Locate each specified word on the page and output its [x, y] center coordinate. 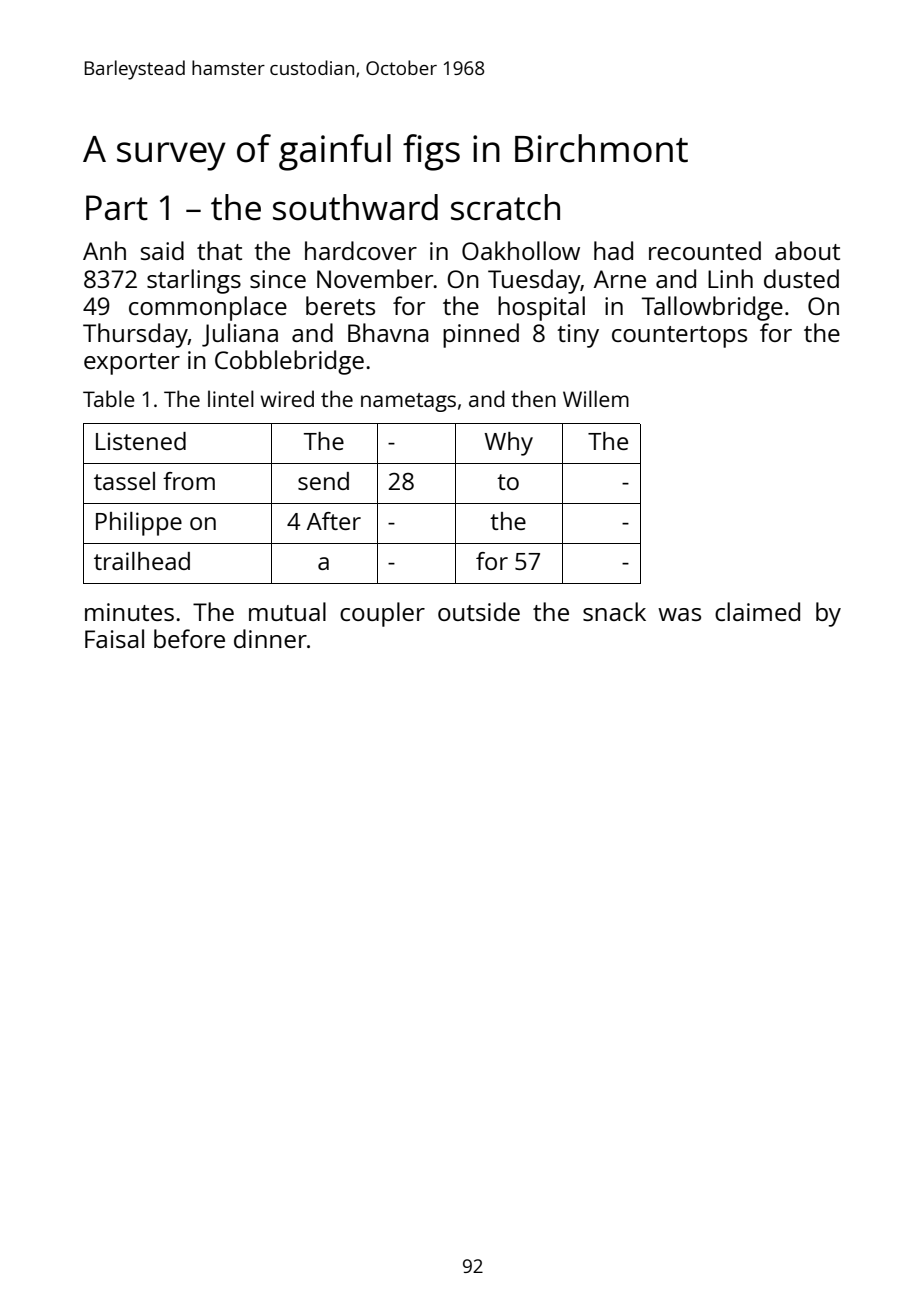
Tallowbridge [712, 308]
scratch [505, 207]
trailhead [142, 561]
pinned [481, 335]
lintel [231, 398]
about [807, 250]
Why [508, 444]
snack [614, 611]
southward [355, 207]
